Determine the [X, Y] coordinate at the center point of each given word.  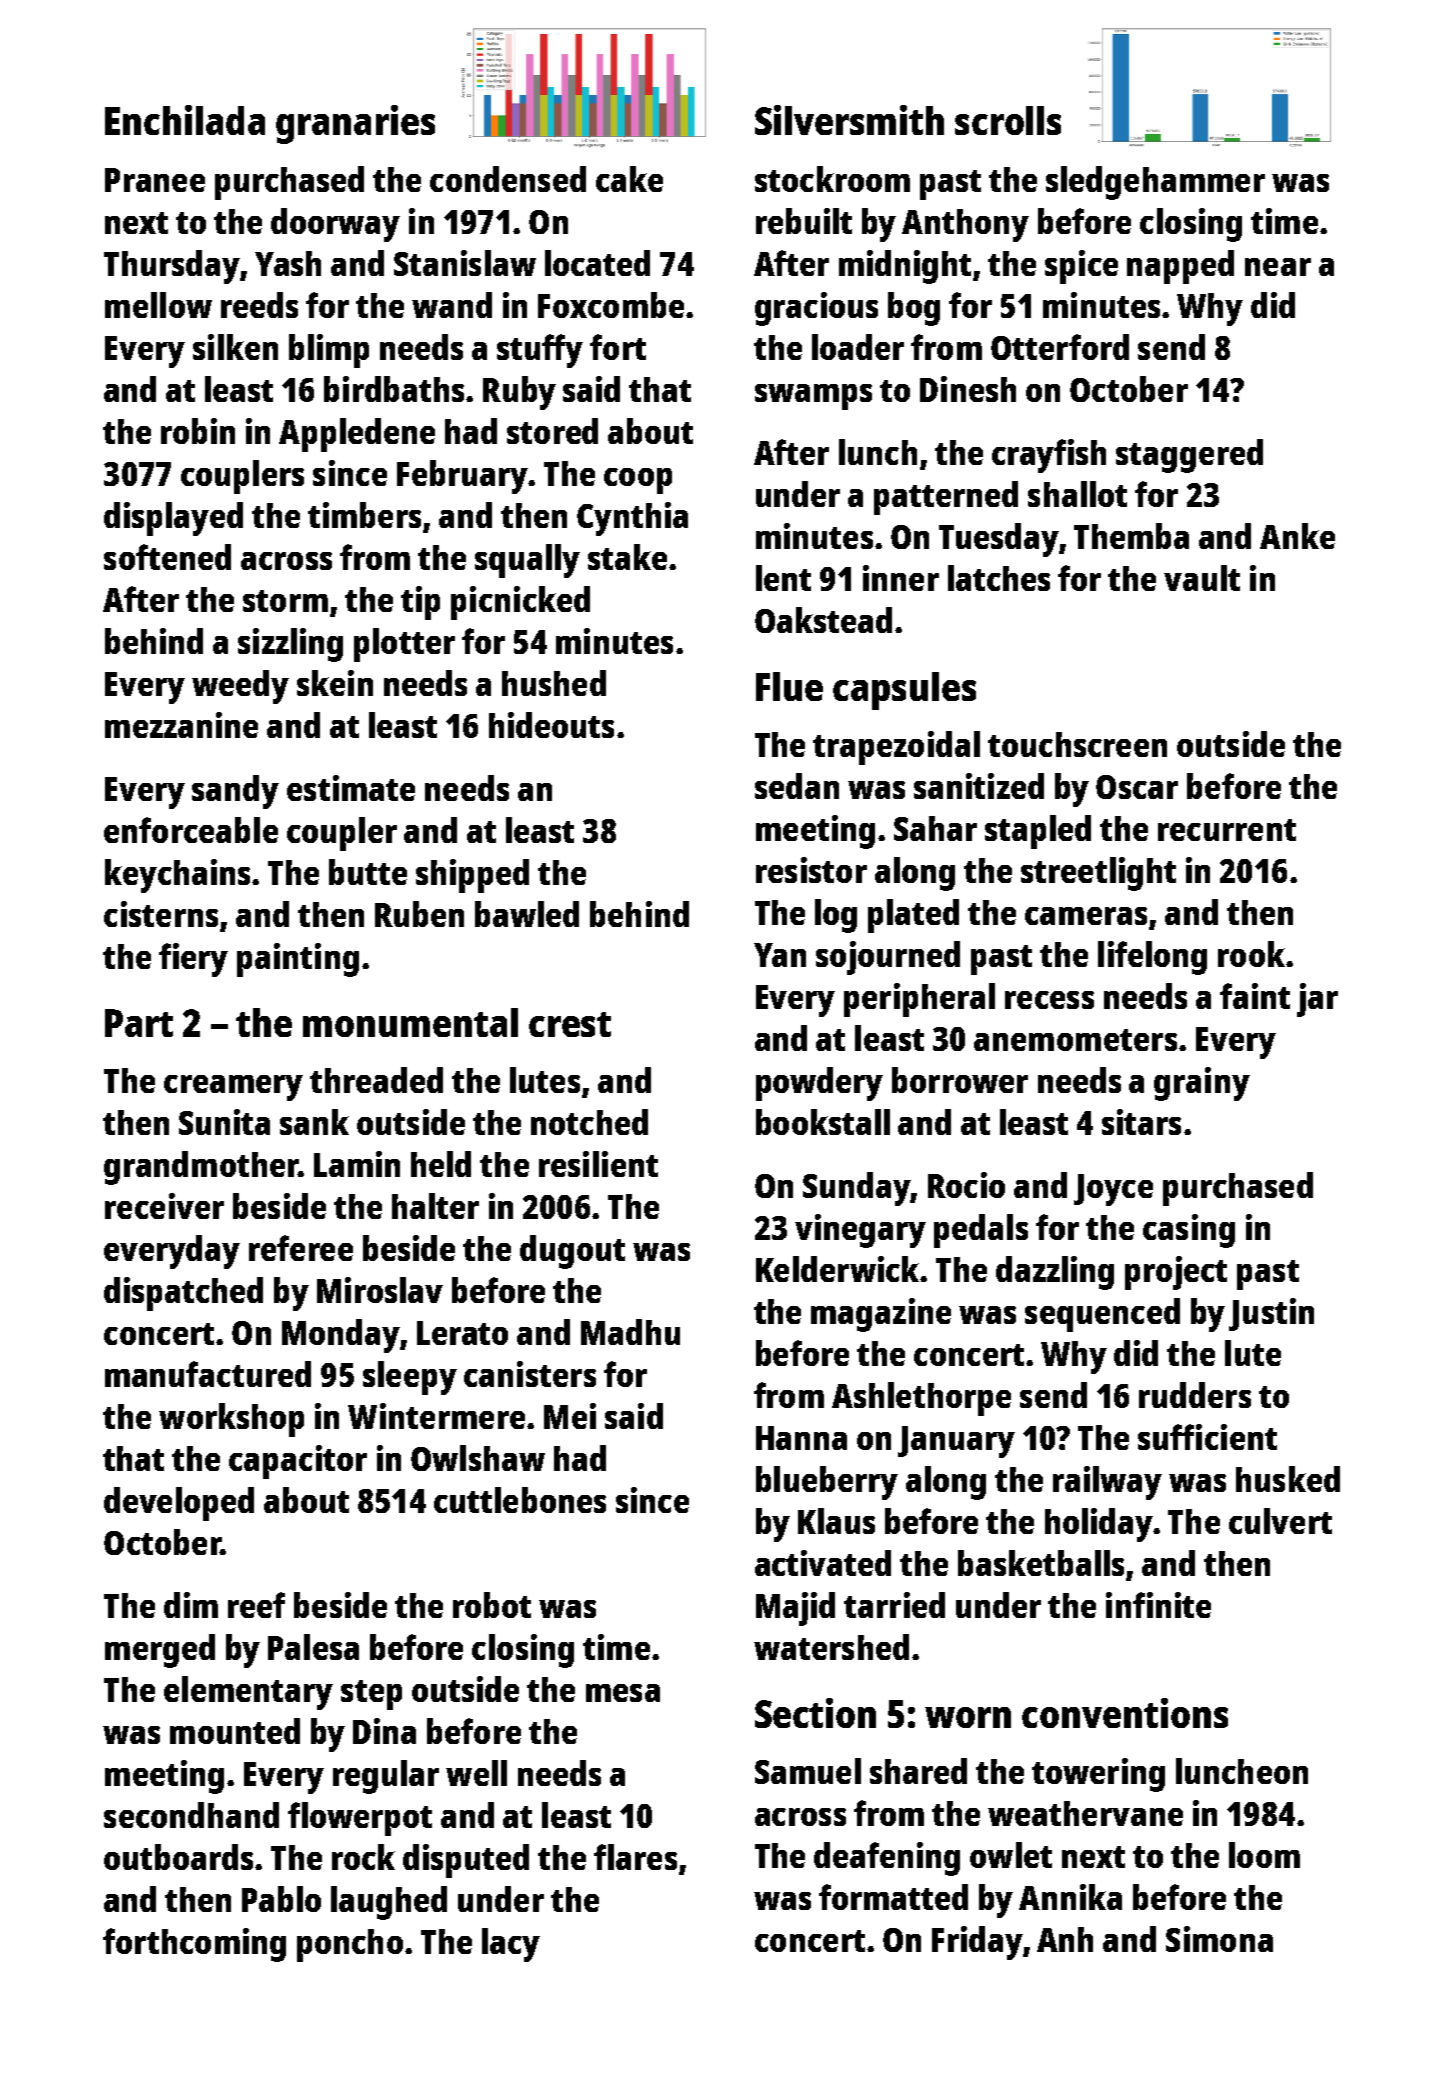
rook [1251, 954]
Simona [1219, 1939]
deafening [887, 1859]
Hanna [801, 1438]
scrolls [1008, 120]
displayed [173, 519]
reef [256, 1605]
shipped [472, 876]
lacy [511, 1945]
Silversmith [849, 120]
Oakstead [823, 620]
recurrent [1227, 830]
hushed [554, 683]
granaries [355, 124]
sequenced [1102, 1315]
